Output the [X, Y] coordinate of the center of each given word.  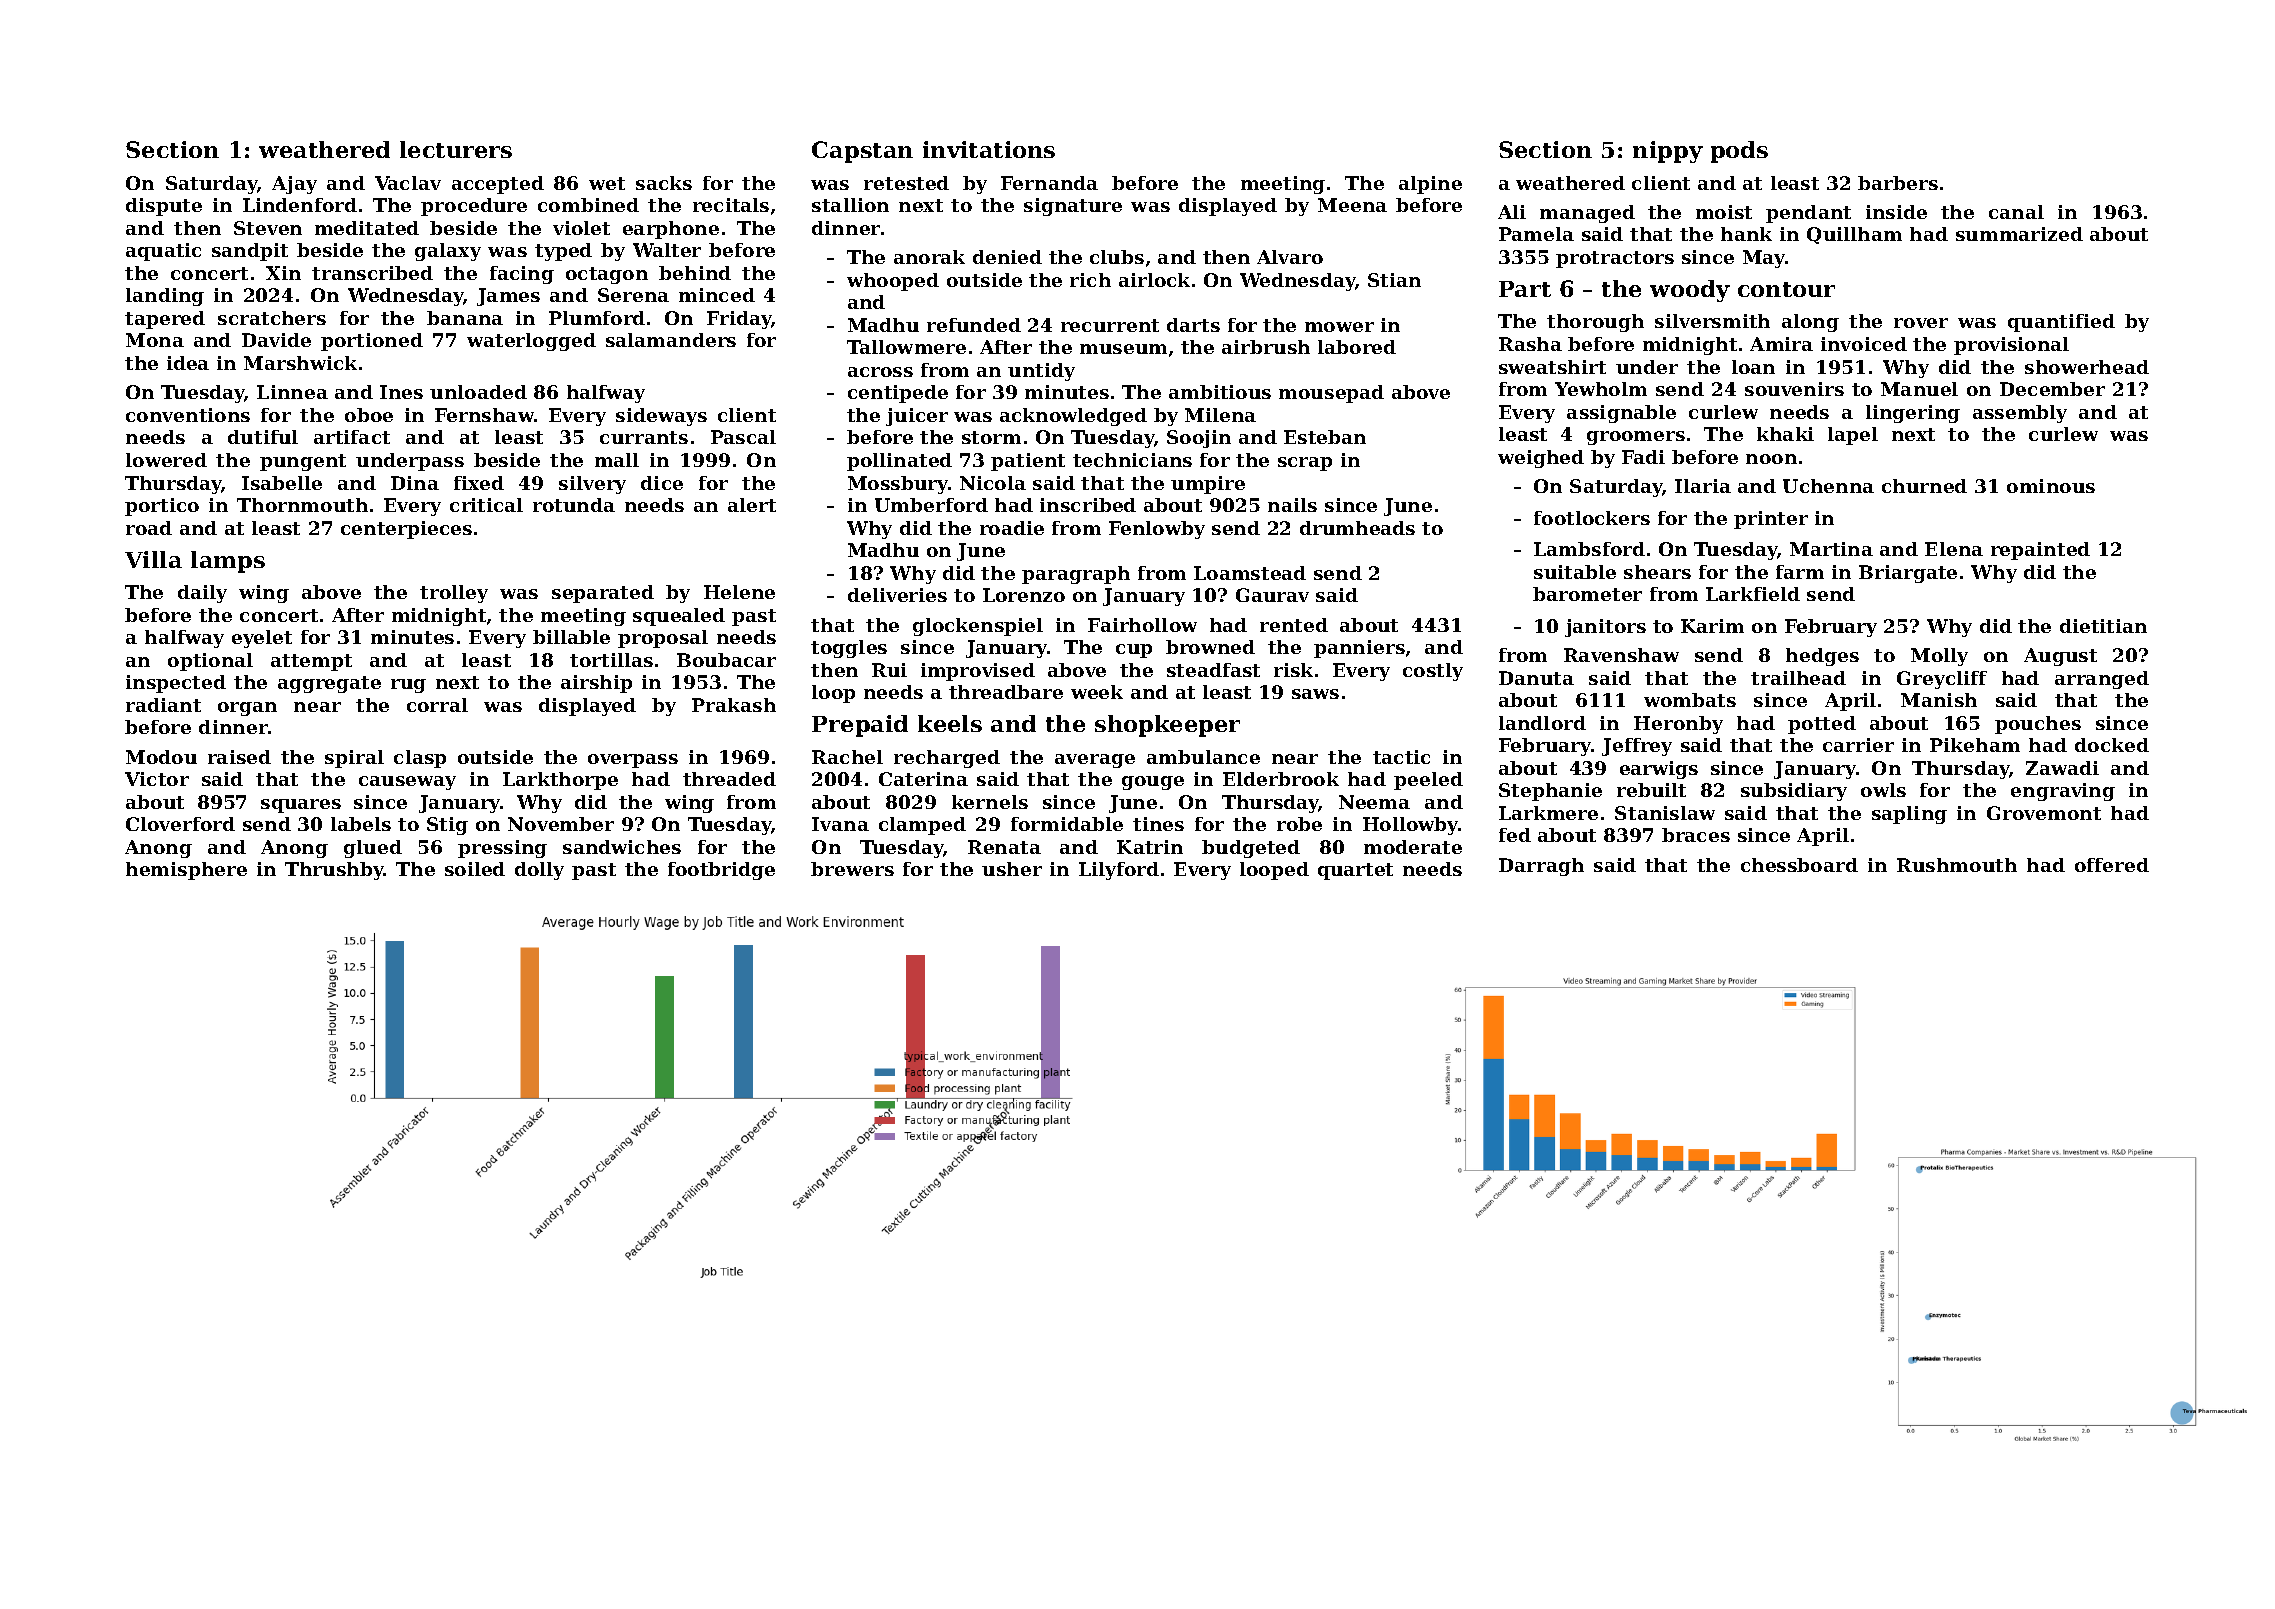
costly [1433, 672]
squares [301, 806]
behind [695, 273]
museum [1123, 349]
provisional [2011, 346]
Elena [1954, 549]
